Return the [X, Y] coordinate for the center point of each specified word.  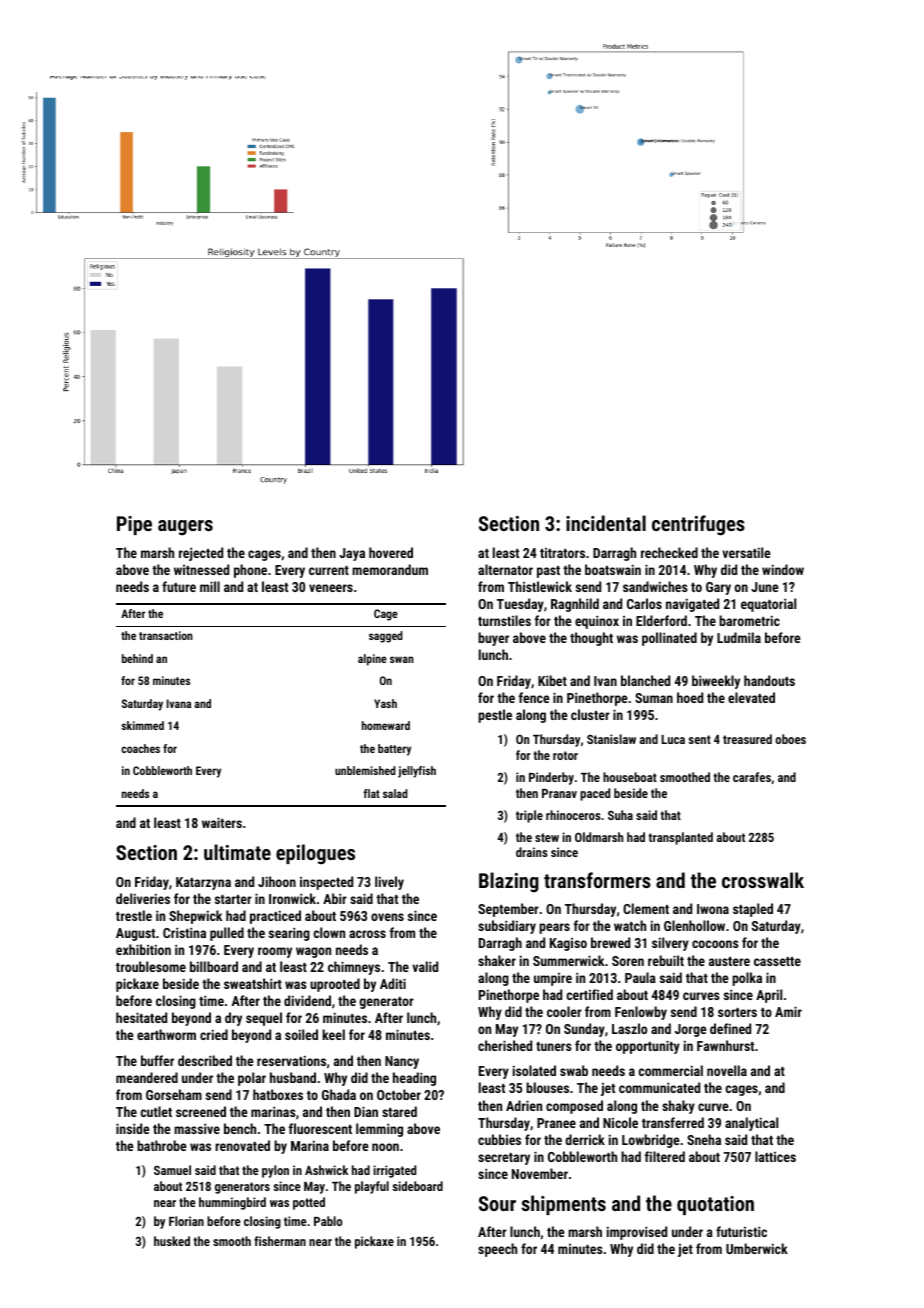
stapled [753, 910]
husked [172, 1241]
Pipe [134, 525]
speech [497, 1250]
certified [589, 994]
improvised [637, 1233]
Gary [718, 588]
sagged [386, 637]
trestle [134, 915]
